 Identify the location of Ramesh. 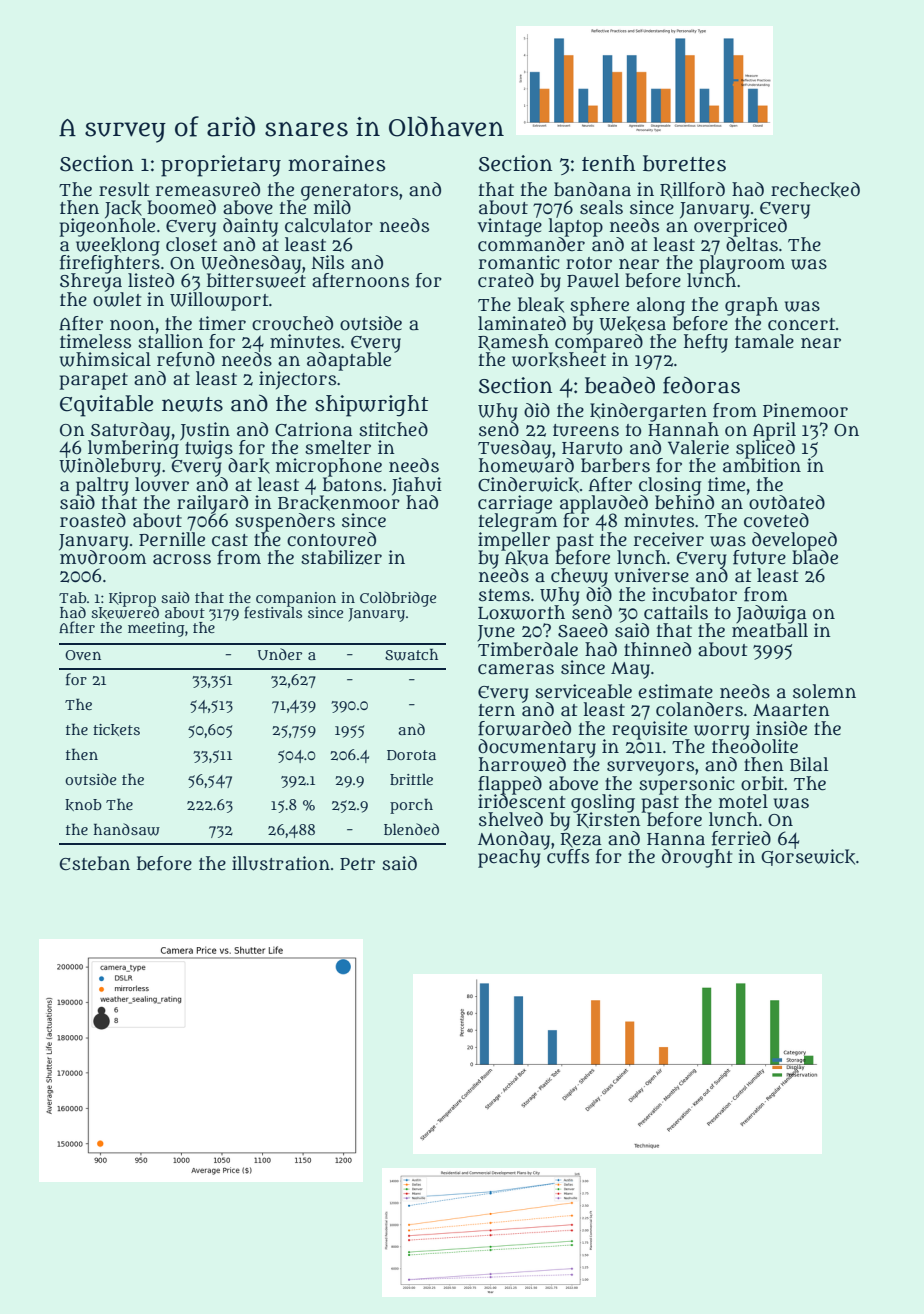
(513, 342).
